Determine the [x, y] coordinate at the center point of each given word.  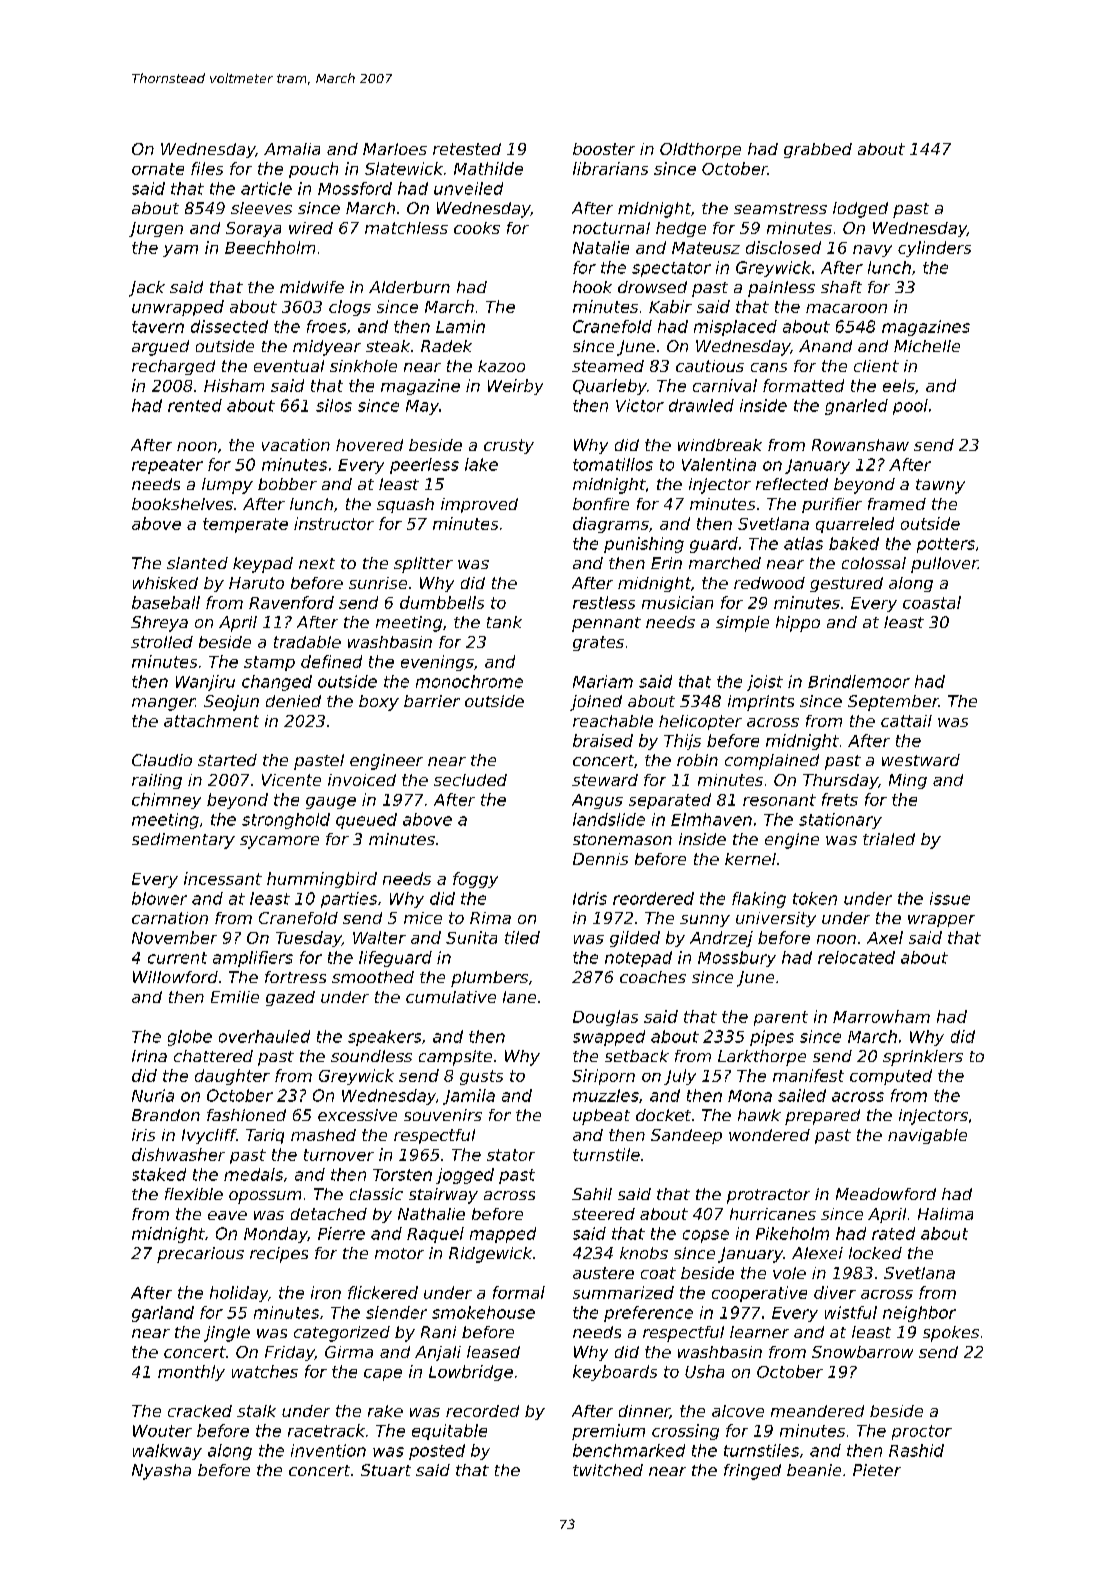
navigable [927, 1136]
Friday [290, 1353]
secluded [470, 780]
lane [519, 997]
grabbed [818, 150]
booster [604, 149]
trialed [889, 839]
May [422, 407]
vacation [296, 445]
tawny [940, 486]
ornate [158, 169]
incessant [223, 878]
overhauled [264, 1036]
